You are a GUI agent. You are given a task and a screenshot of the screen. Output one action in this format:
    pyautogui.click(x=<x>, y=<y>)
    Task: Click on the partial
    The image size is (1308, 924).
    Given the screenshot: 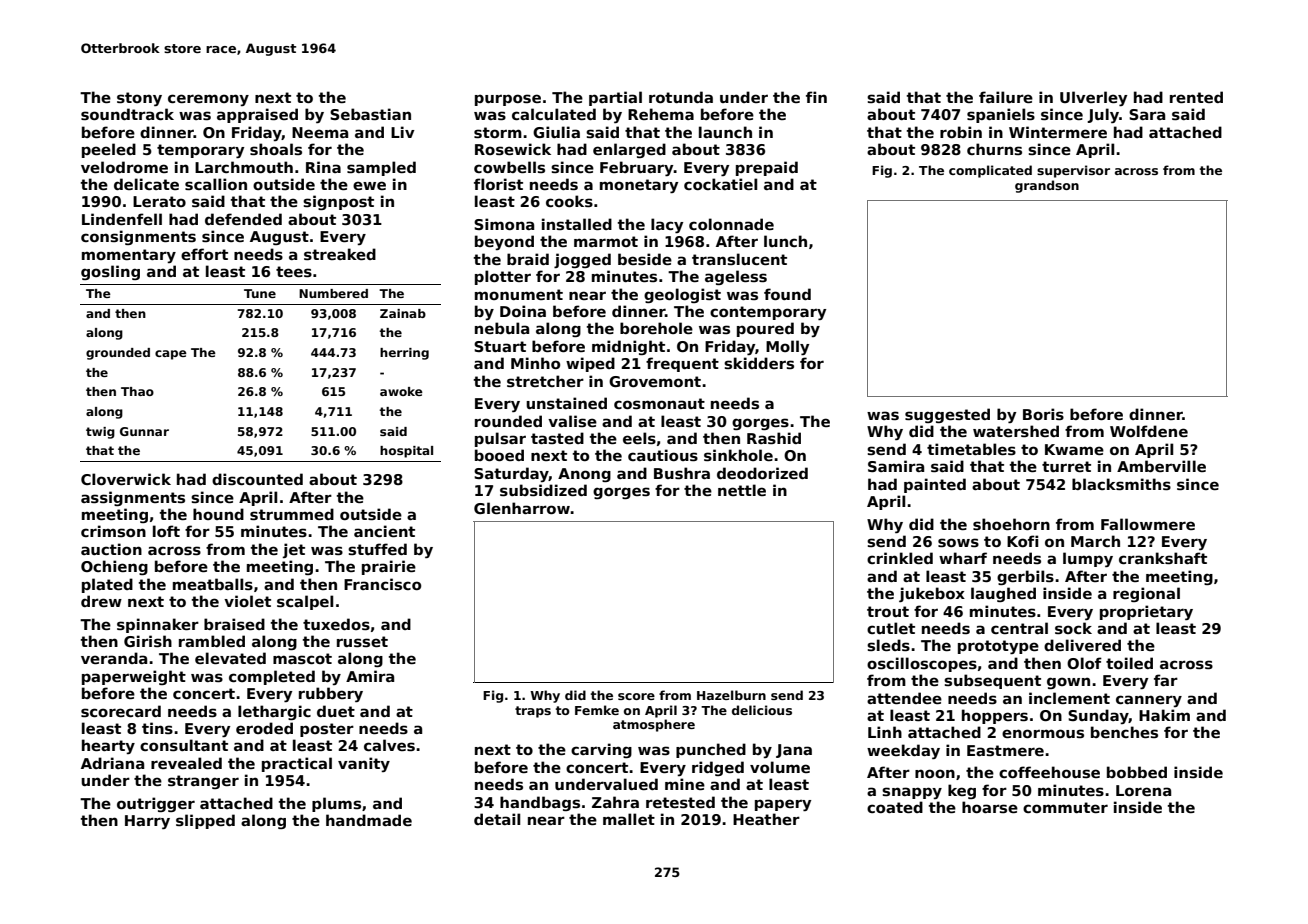 What is the action you would take?
    pyautogui.click(x=615, y=98)
